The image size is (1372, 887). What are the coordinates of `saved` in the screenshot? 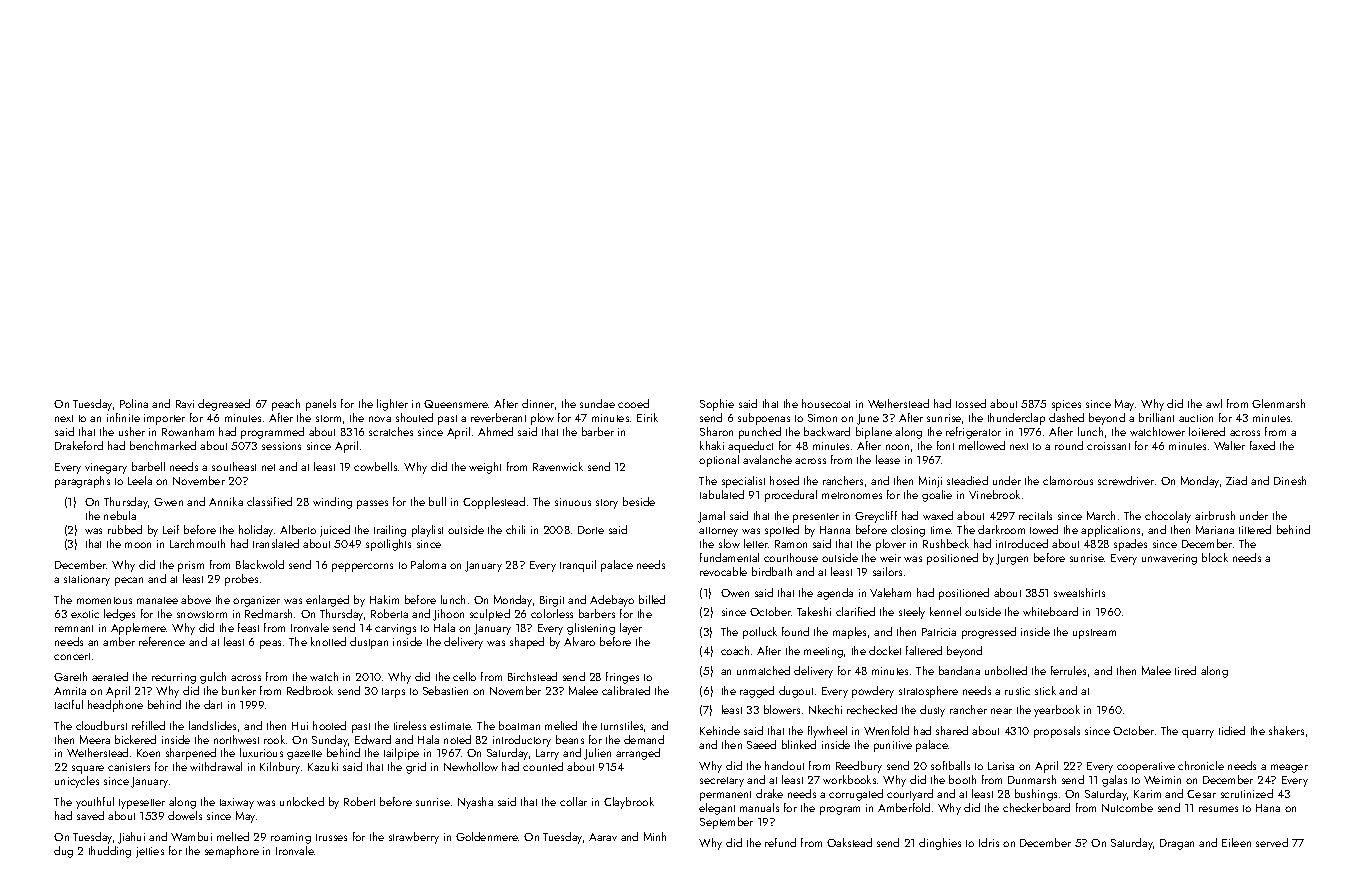 It's located at (90, 815).
